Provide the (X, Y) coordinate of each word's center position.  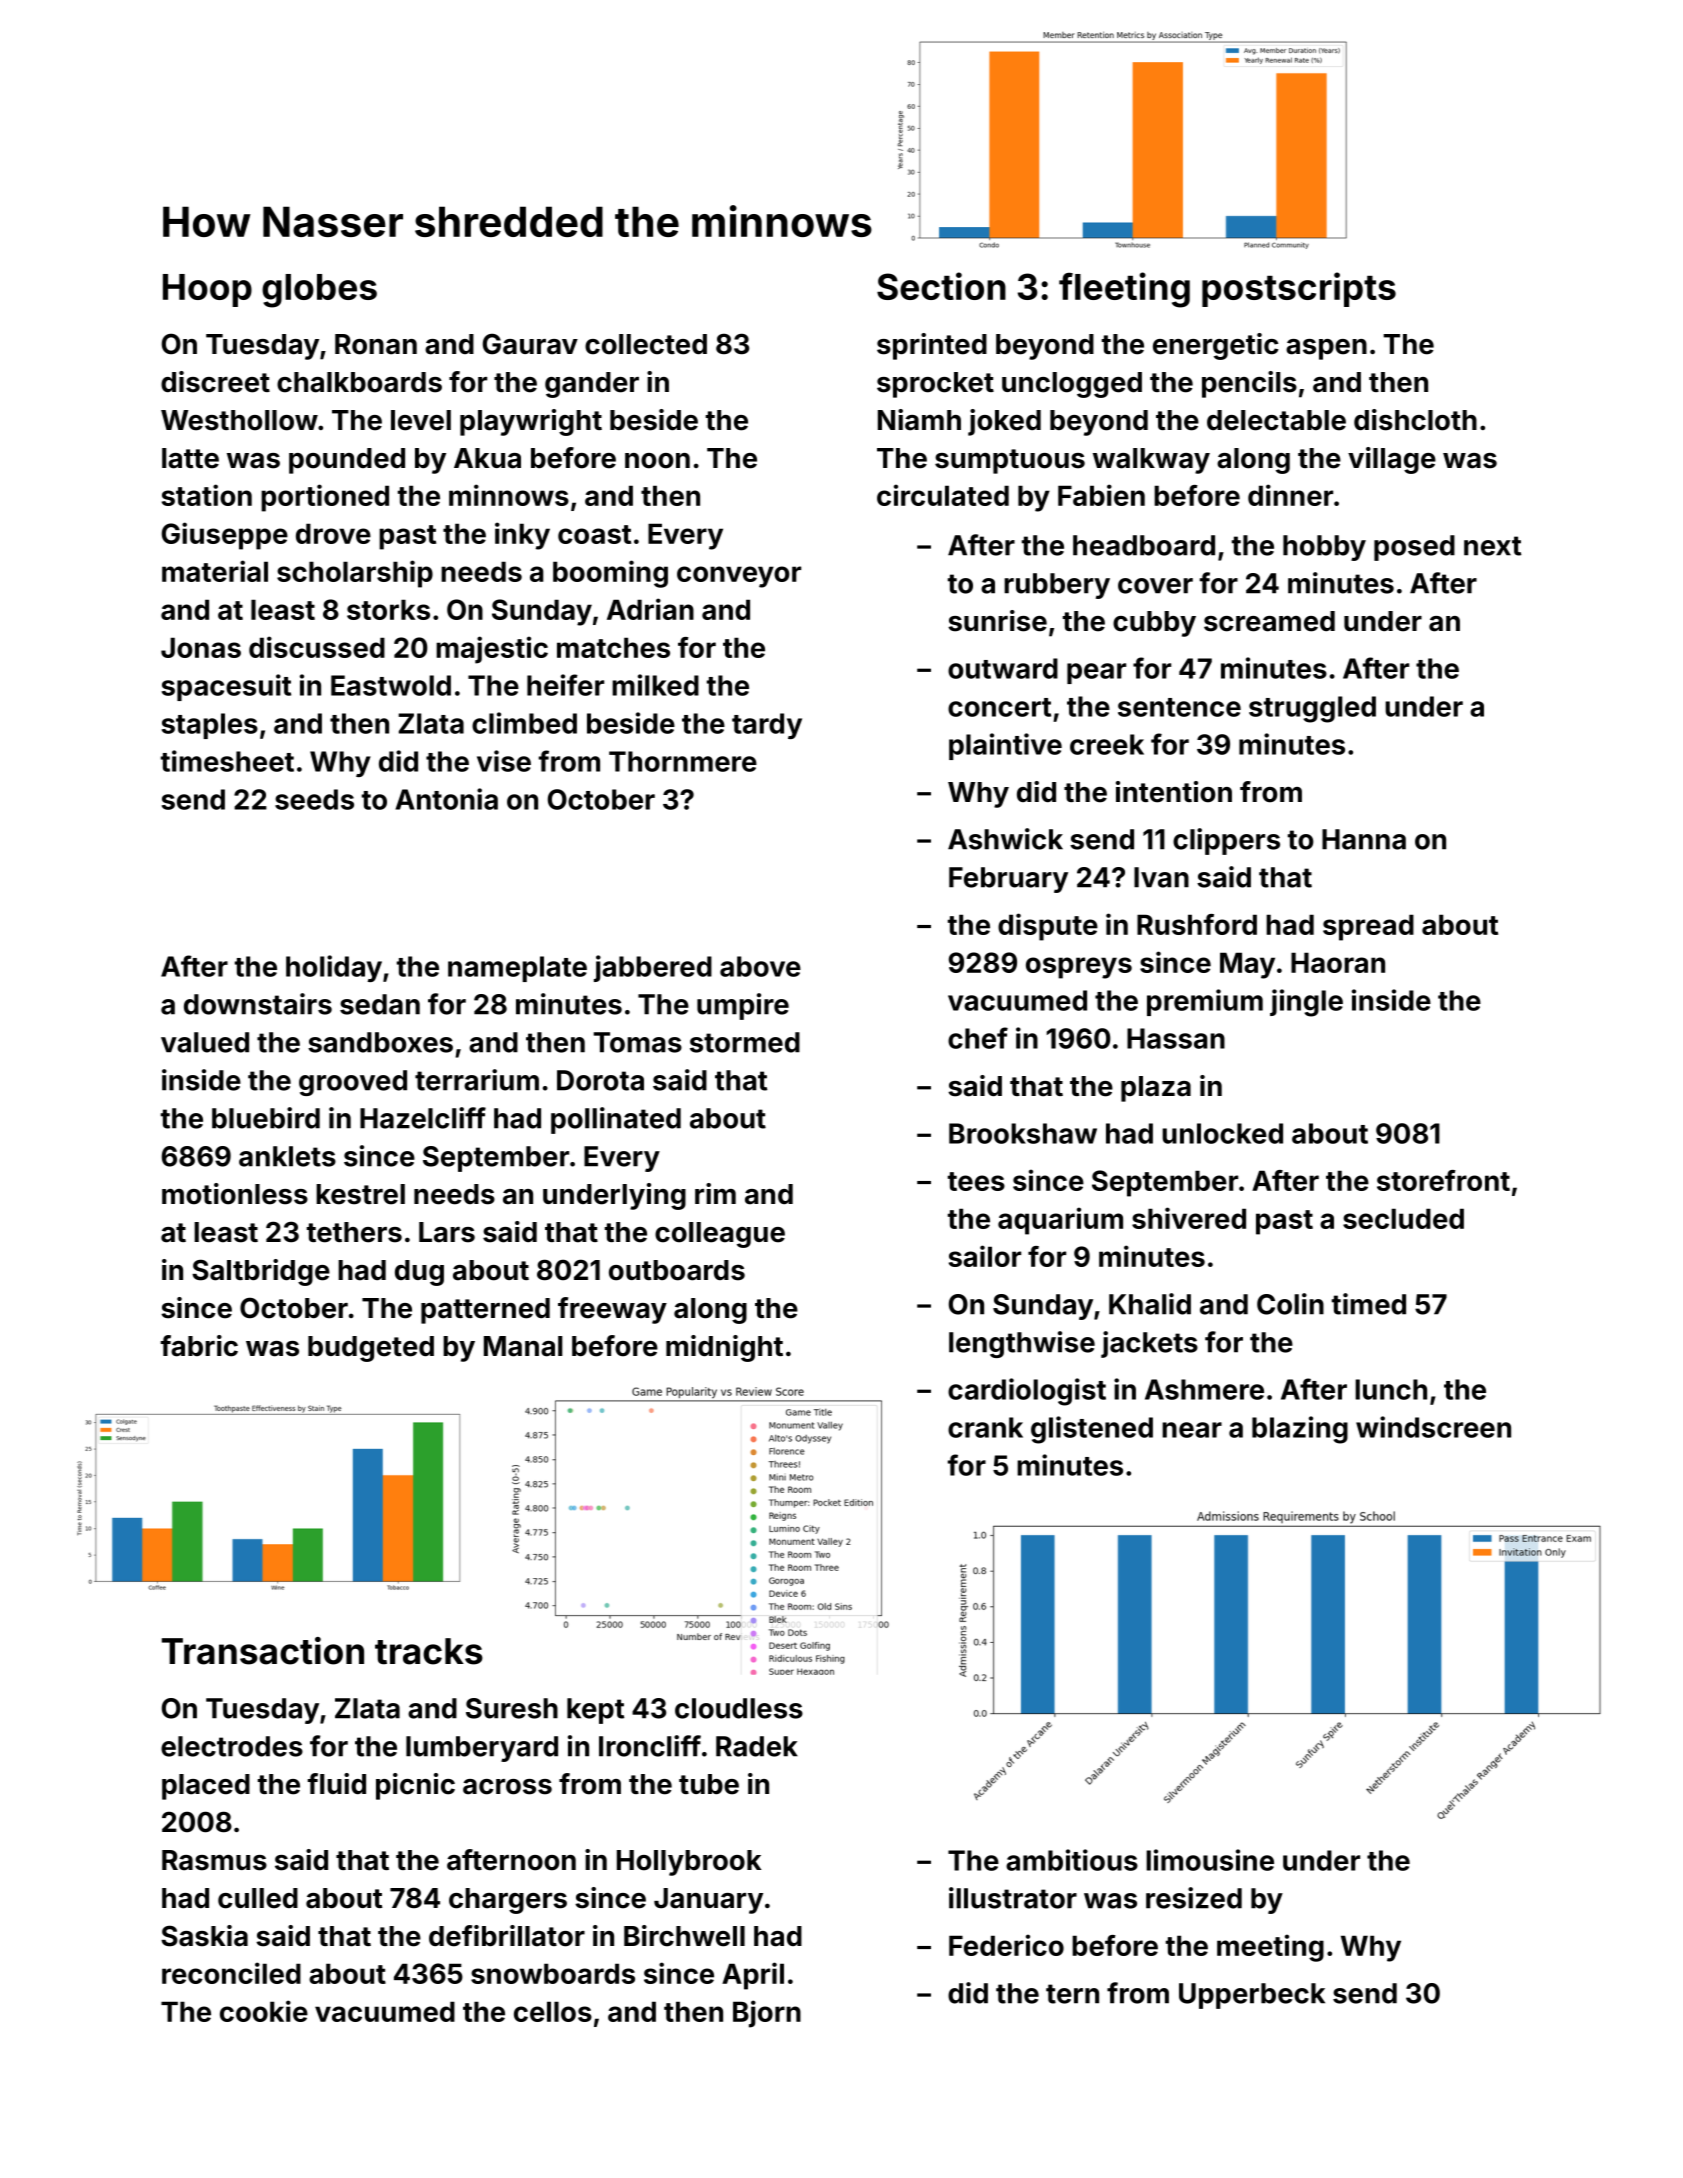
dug (419, 1273)
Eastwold (391, 685)
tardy (767, 726)
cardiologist (1027, 1392)
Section (941, 286)
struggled (1312, 709)
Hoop (207, 290)
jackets (1149, 1344)
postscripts (1299, 289)
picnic (415, 1786)
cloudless (739, 1708)
